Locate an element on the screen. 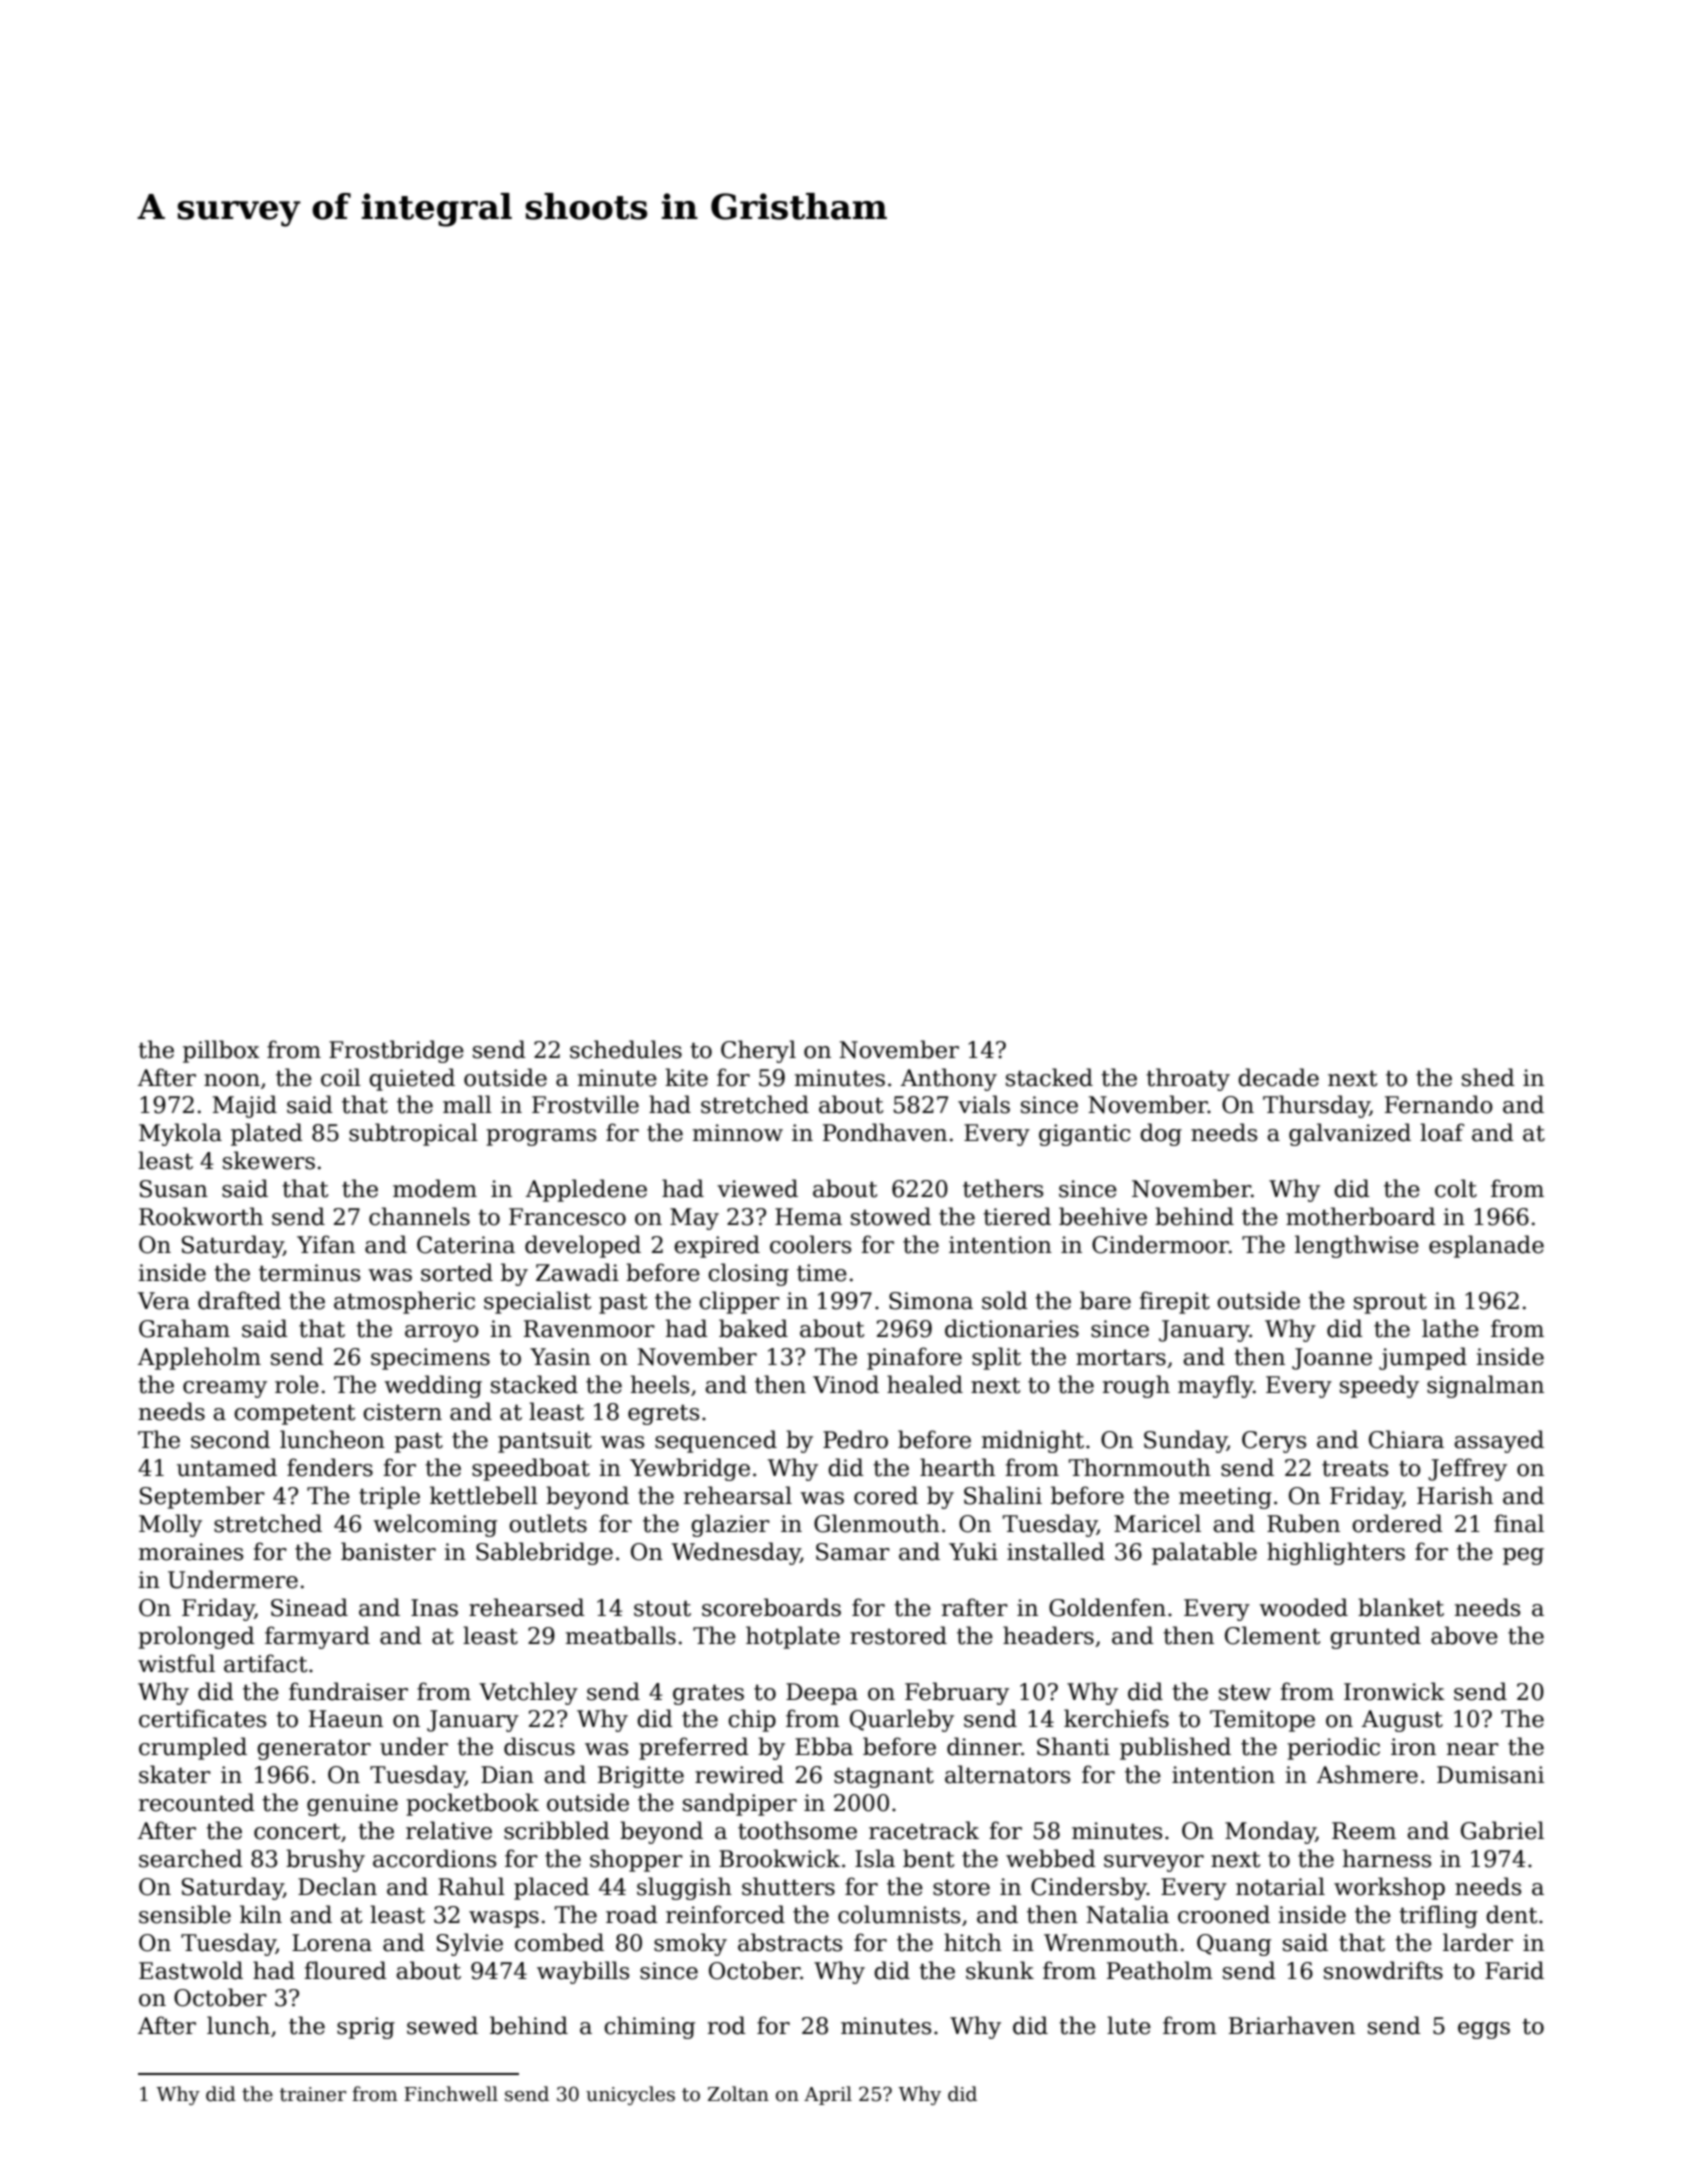 This screenshot has height=2178, width=1683. Simona is located at coordinates (931, 1301).
